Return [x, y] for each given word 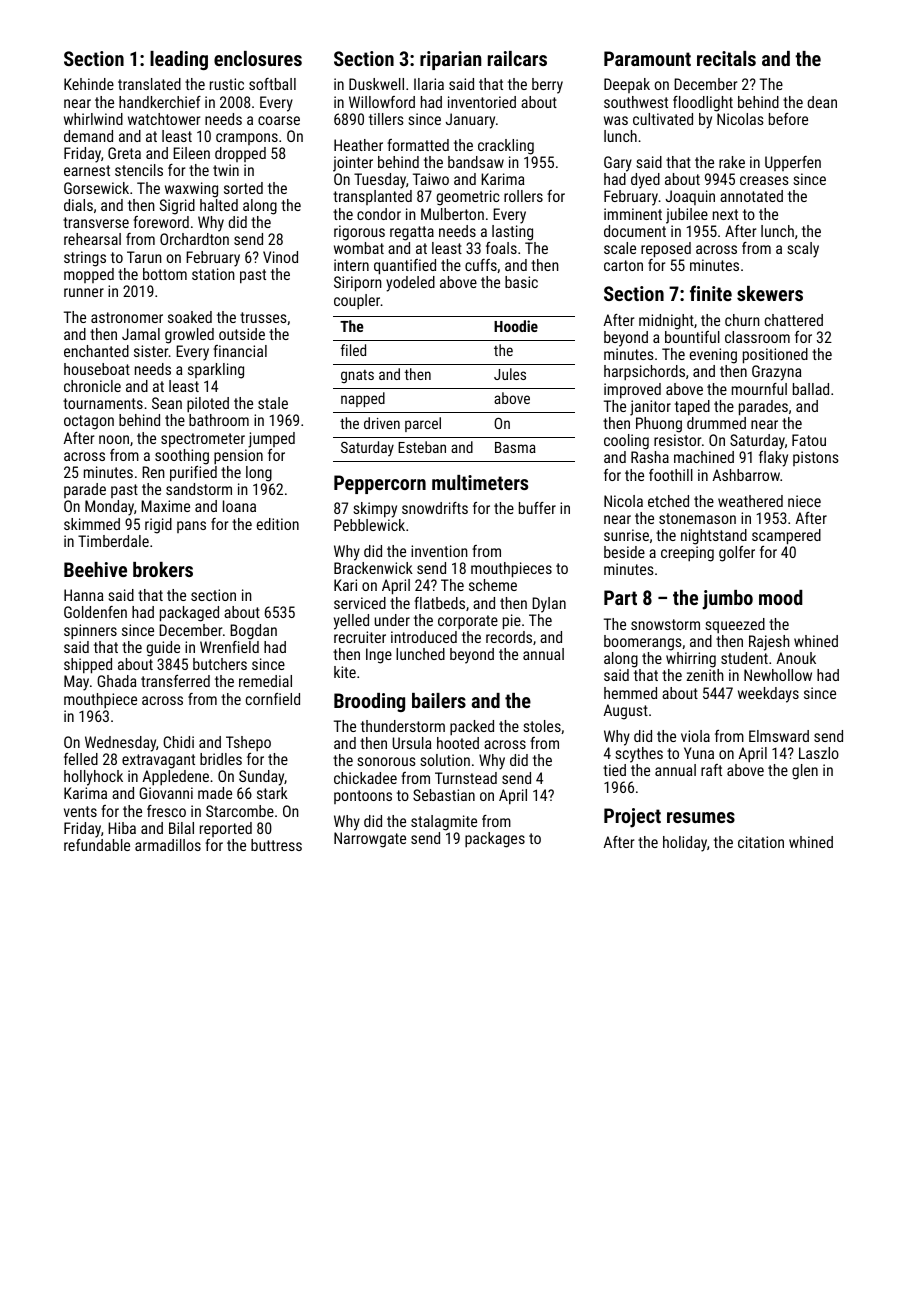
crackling [506, 147]
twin [226, 170]
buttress [276, 845]
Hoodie [516, 326]
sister [151, 351]
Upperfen [793, 163]
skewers [770, 293]
